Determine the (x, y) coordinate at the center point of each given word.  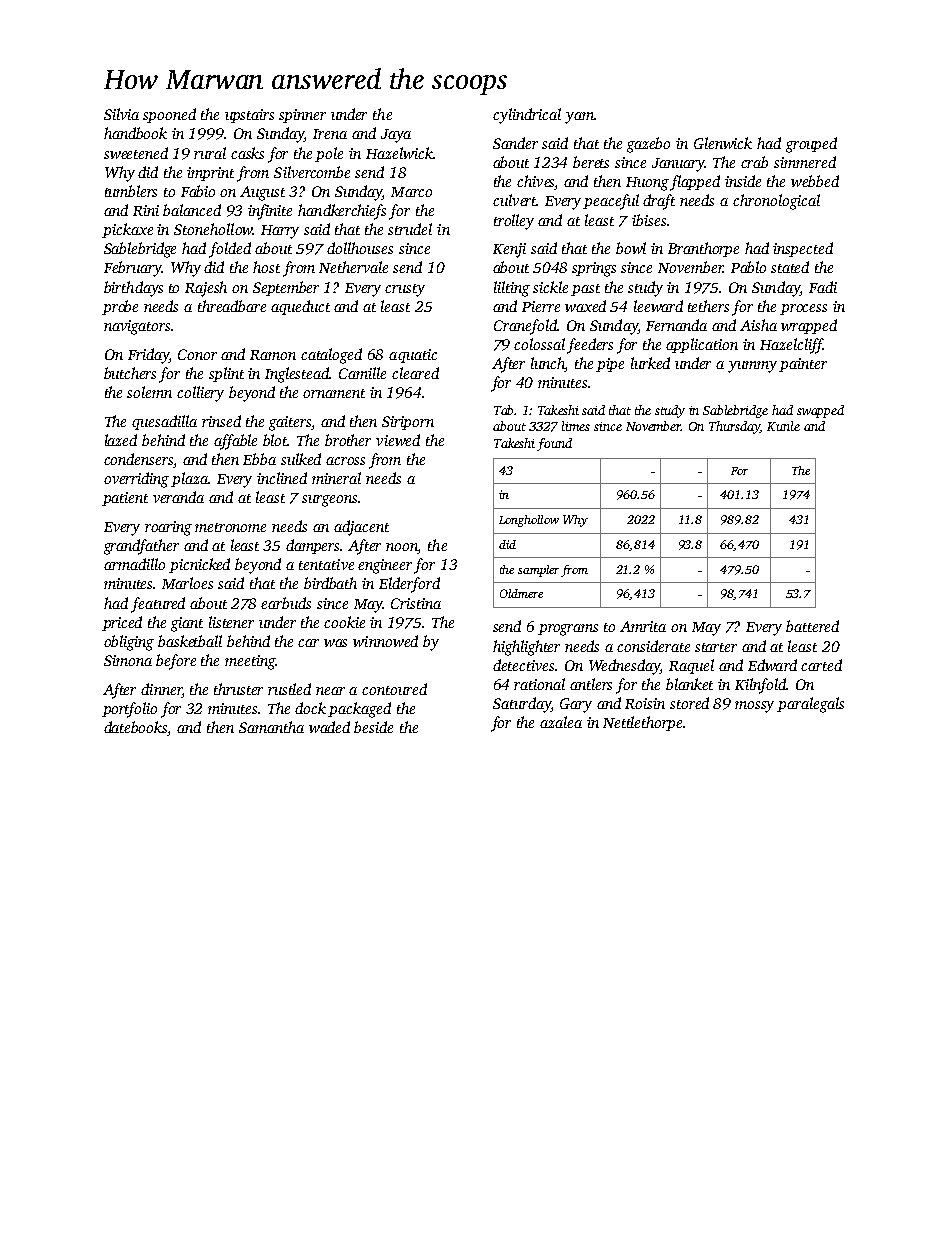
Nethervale (353, 267)
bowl (631, 248)
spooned (169, 115)
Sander (515, 143)
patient (125, 499)
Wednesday (624, 667)
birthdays (133, 289)
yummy (752, 367)
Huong (647, 184)
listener (231, 622)
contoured (394, 689)
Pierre (541, 306)
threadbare (232, 306)
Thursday (734, 427)
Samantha (271, 727)
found (554, 444)
